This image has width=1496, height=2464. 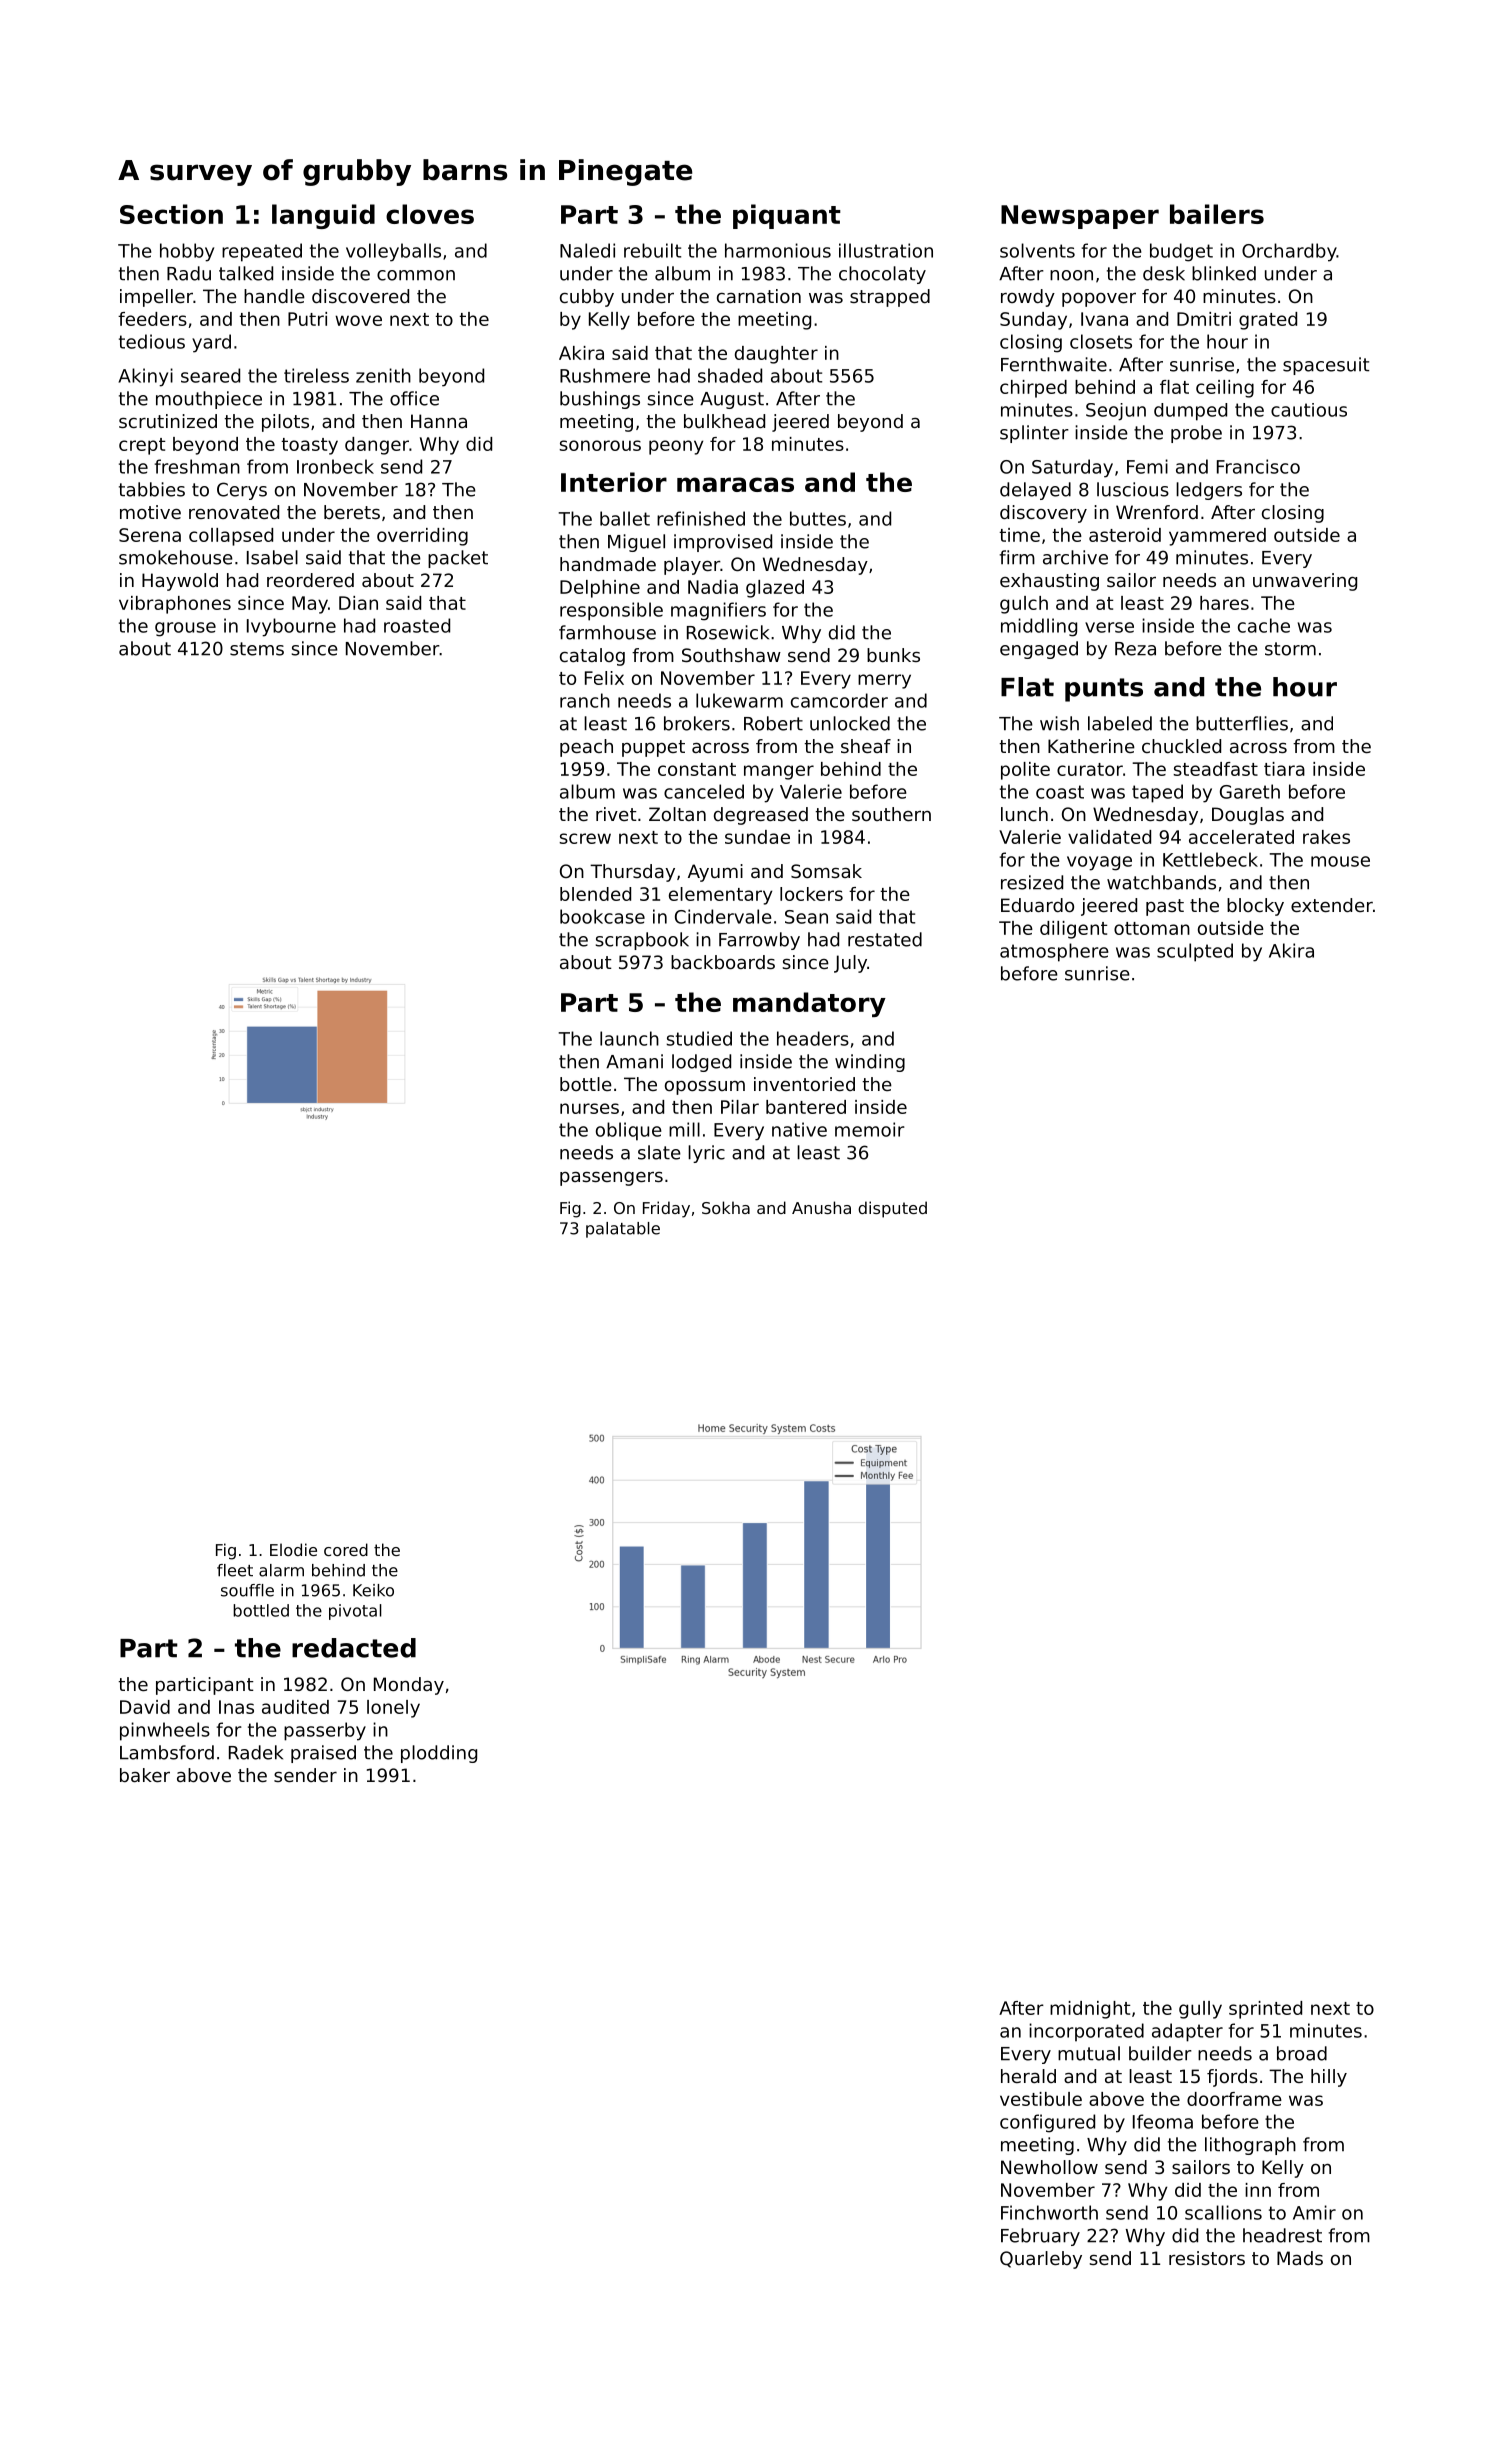 What do you see at coordinates (1289, 252) in the image?
I see `Orchardby` at bounding box center [1289, 252].
